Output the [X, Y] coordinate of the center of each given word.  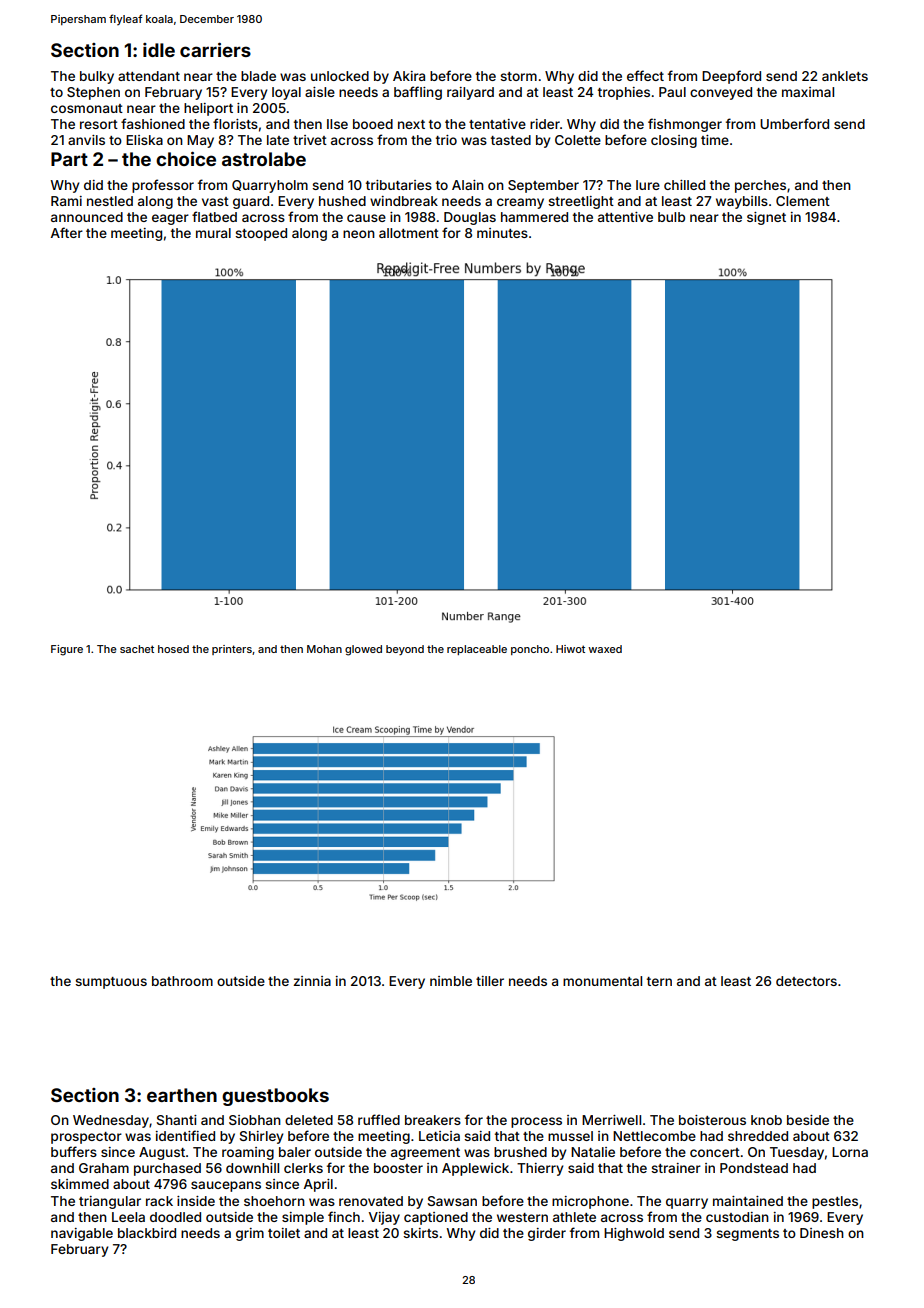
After [67, 232]
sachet [137, 649]
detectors [806, 981]
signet [766, 218]
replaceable [477, 650]
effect [645, 75]
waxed [605, 649]
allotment [409, 233]
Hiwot [570, 649]
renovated [371, 1201]
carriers [215, 49]
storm [518, 76]
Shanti [177, 1120]
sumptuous [111, 983]
